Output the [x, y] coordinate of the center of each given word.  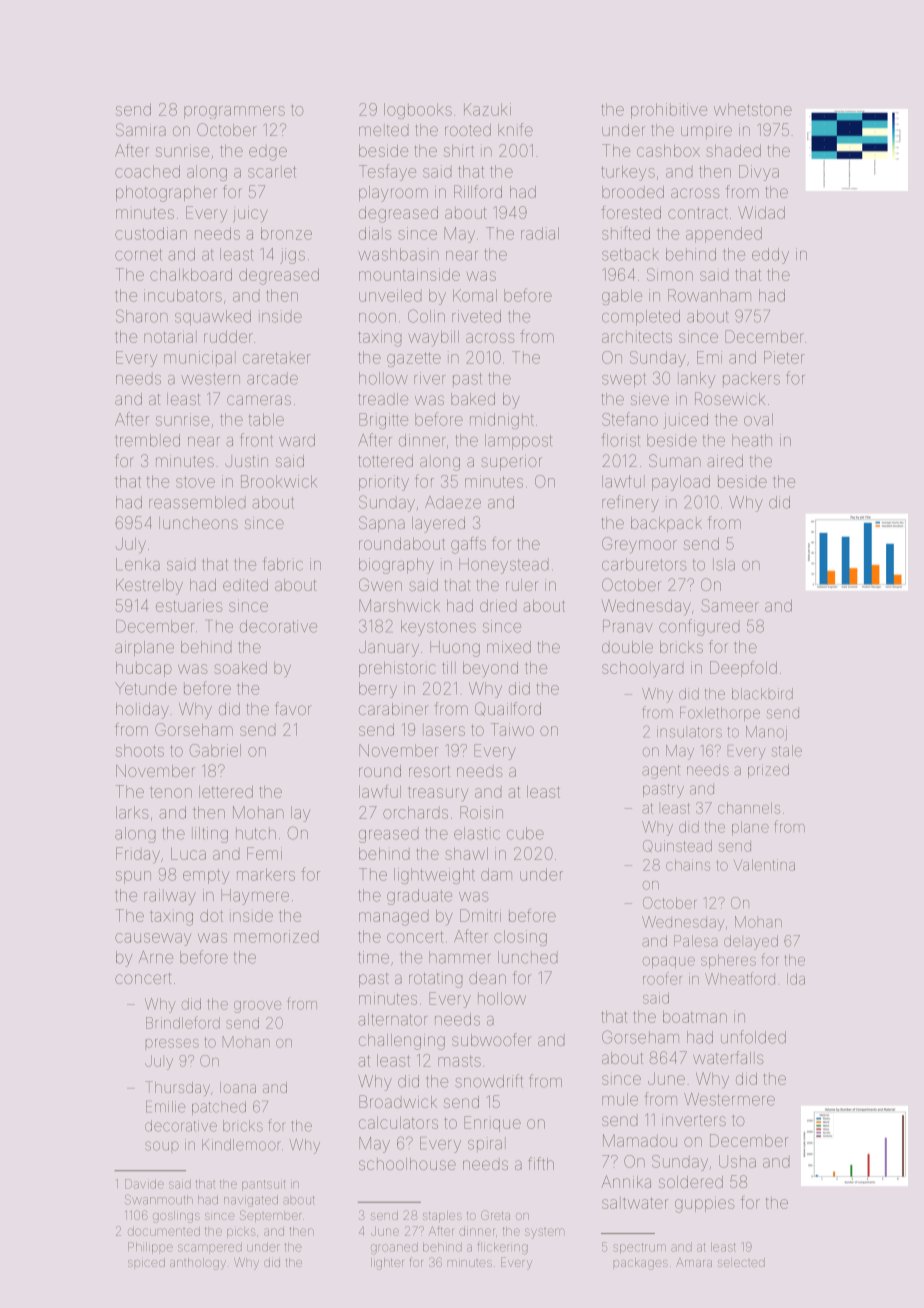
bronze [286, 233]
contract [698, 213]
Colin [426, 316]
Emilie [166, 1107]
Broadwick [398, 1101]
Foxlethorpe [720, 714]
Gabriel [215, 750]
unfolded [753, 1037]
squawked [213, 318]
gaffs [468, 545]
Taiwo [512, 729]
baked [473, 399]
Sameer [730, 605]
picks [241, 1232]
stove [195, 482]
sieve [650, 399]
